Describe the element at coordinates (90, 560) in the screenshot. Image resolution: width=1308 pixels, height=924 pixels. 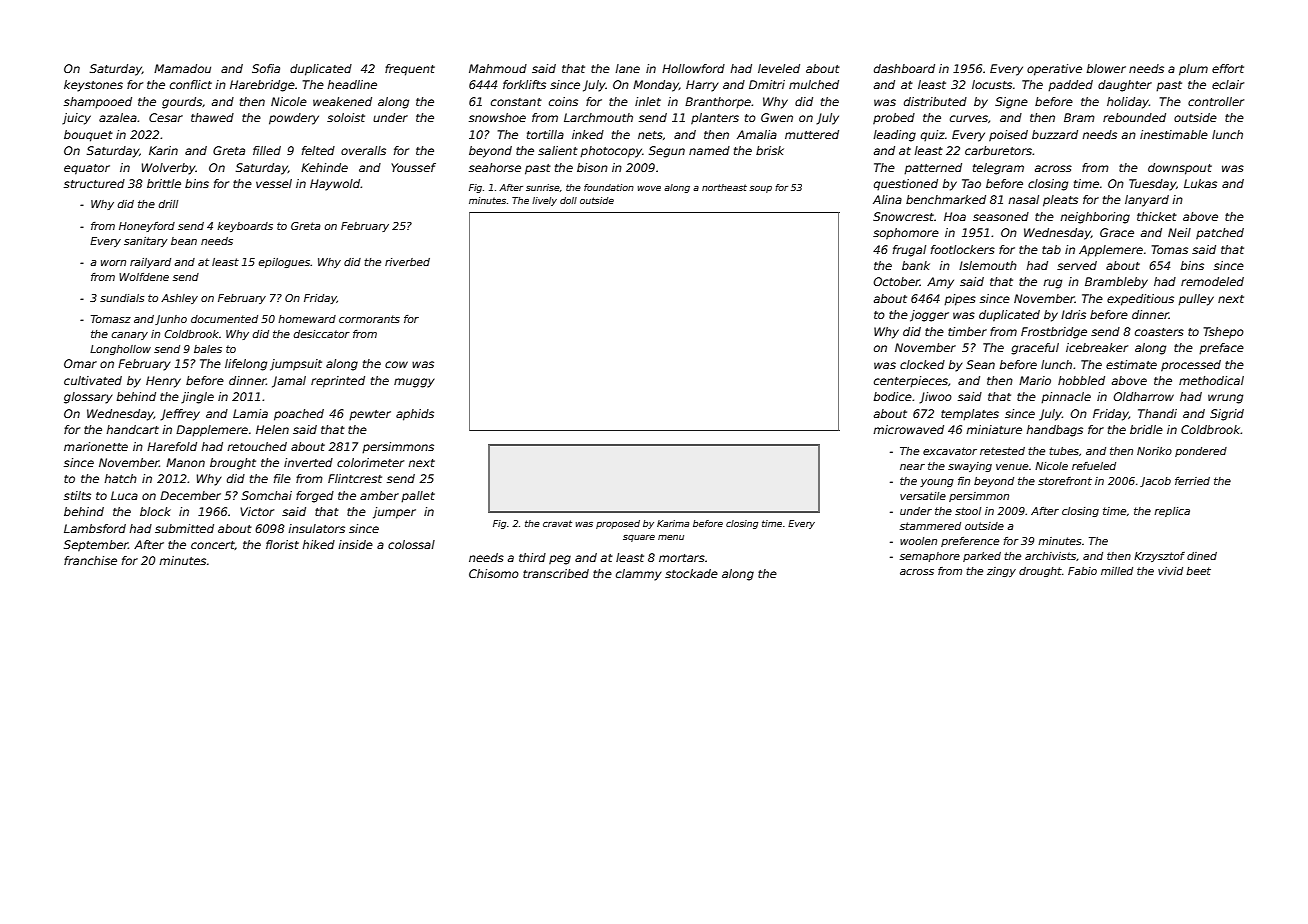
I see `franchise` at that location.
